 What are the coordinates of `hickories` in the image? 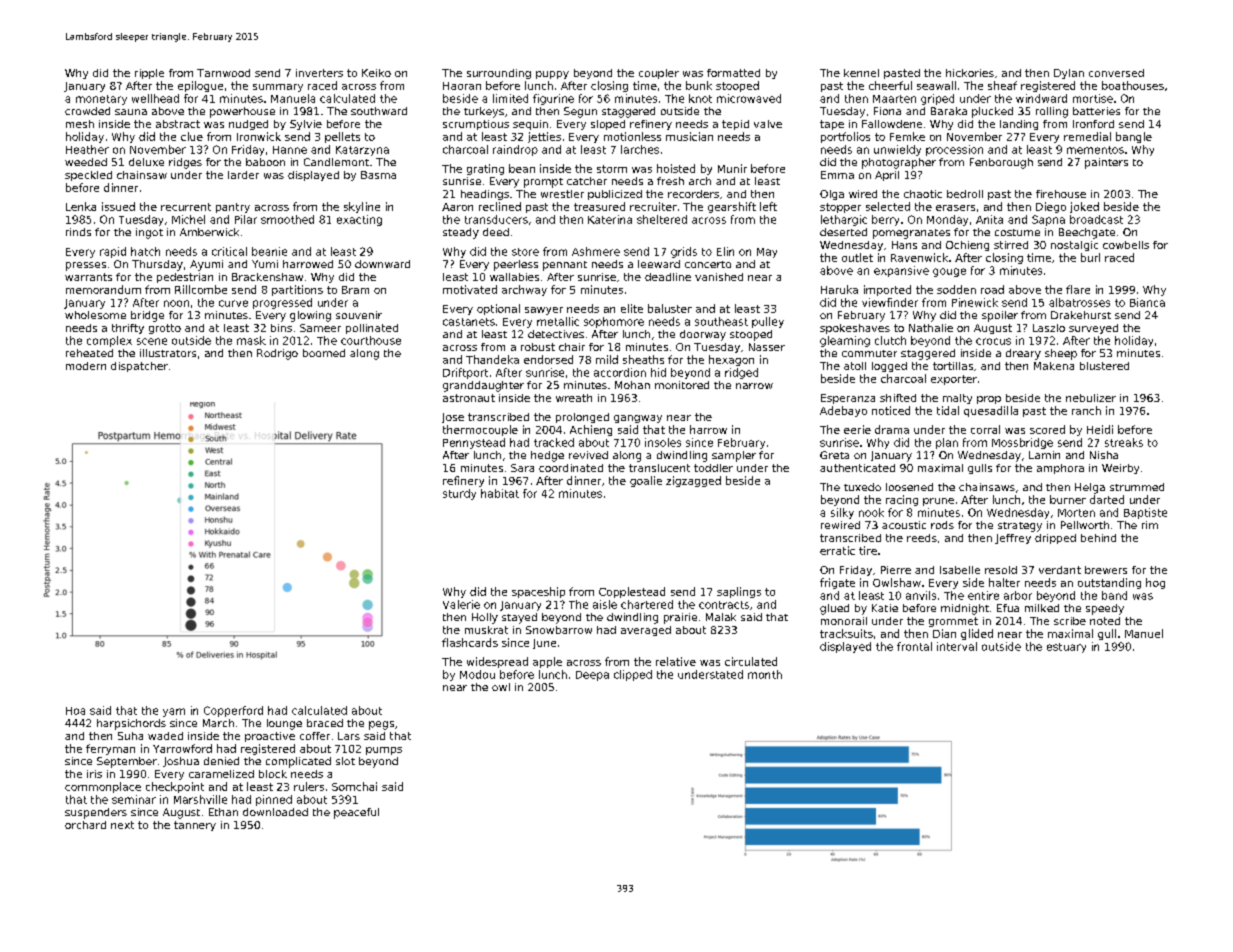 It's located at (970, 73).
